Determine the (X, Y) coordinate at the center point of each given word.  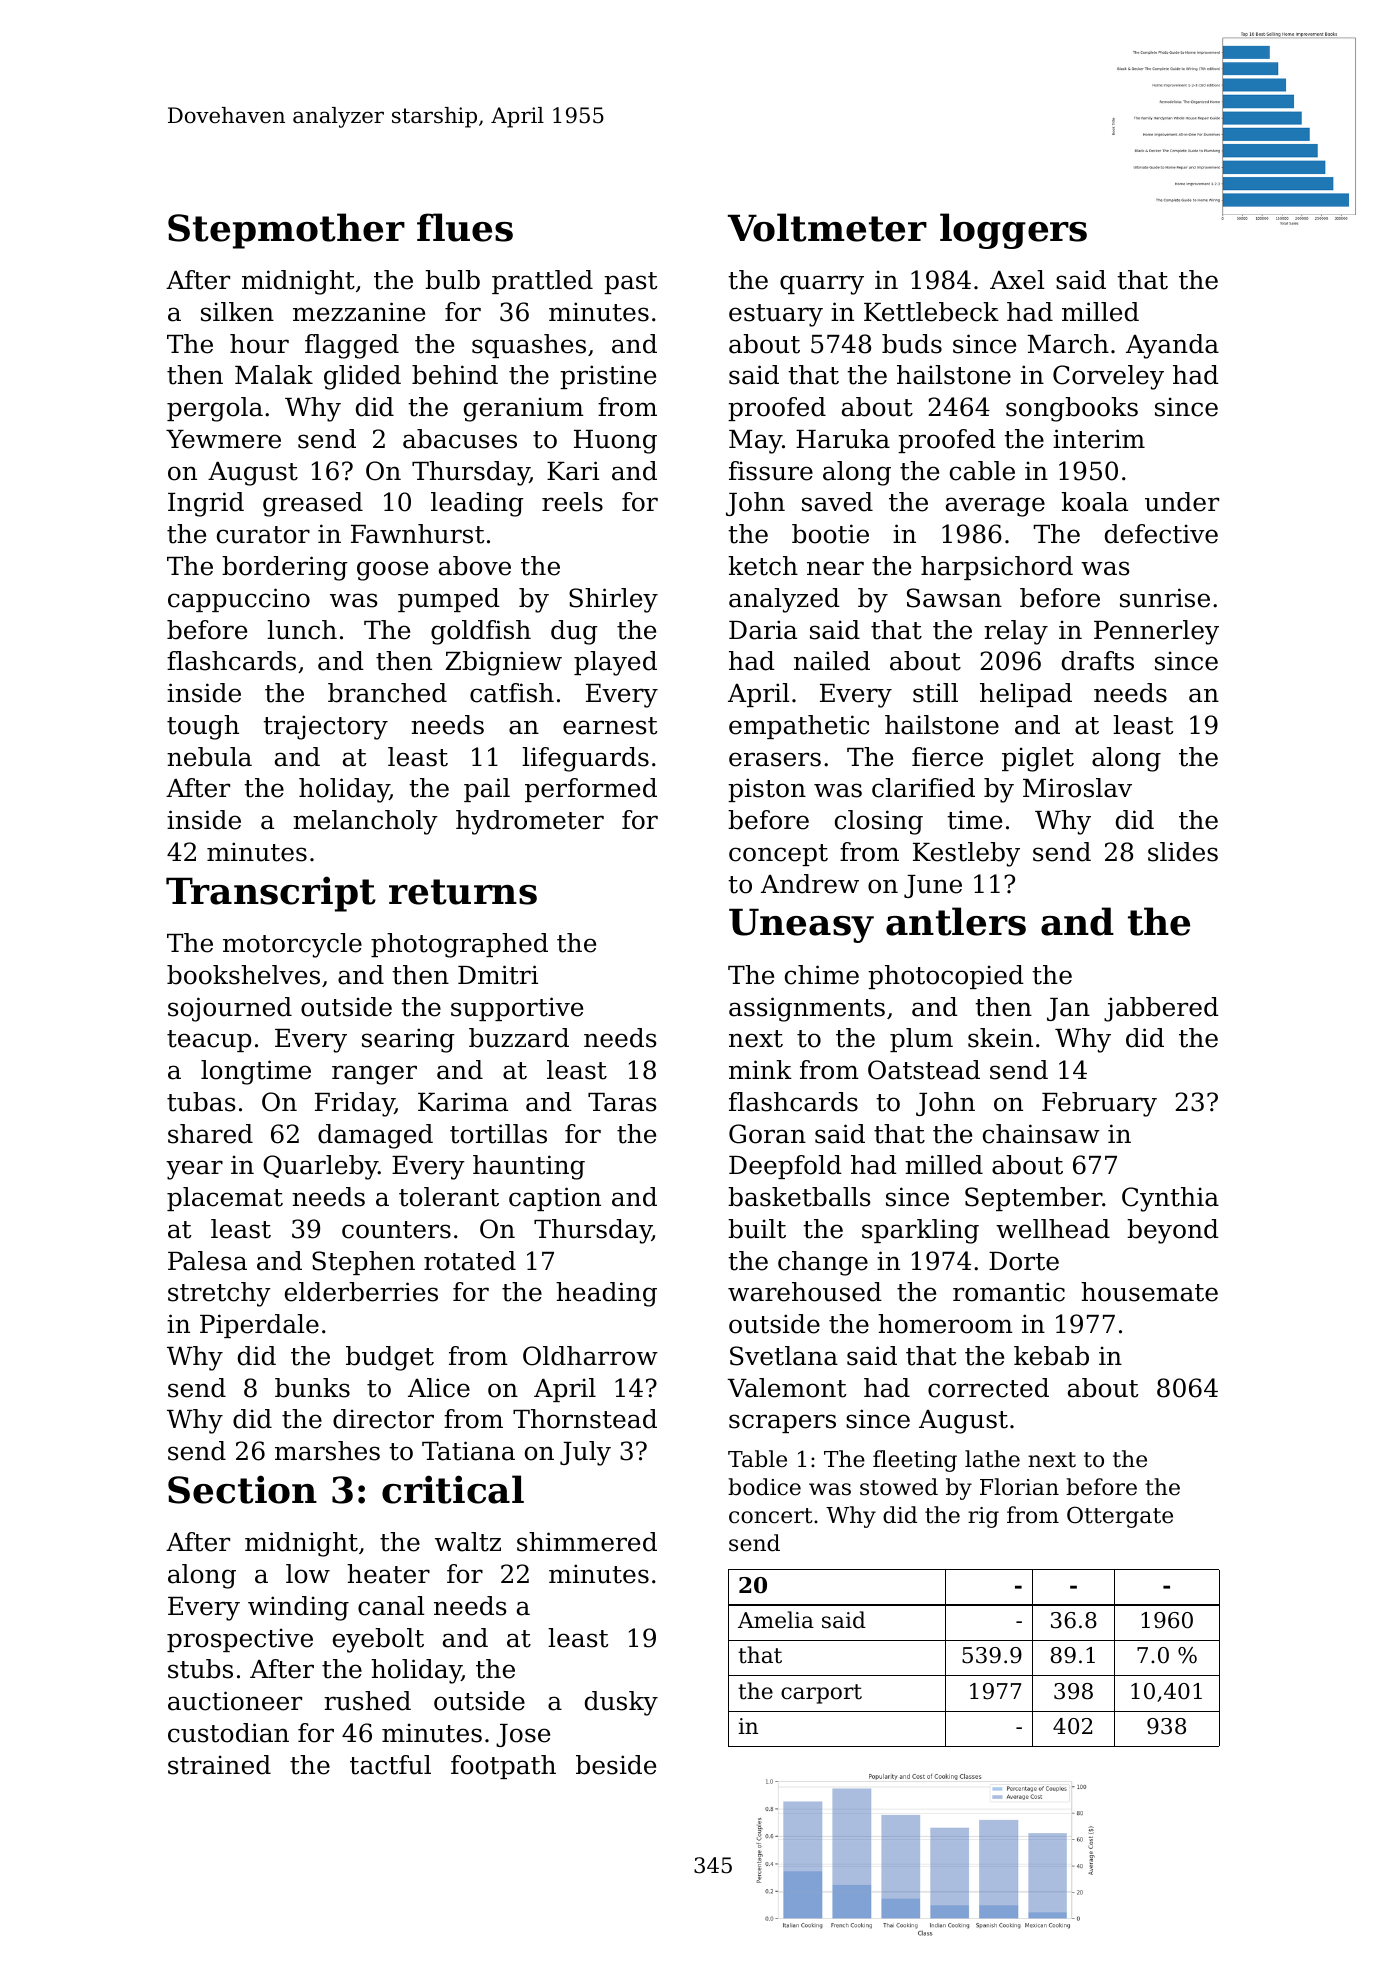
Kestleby (966, 854)
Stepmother (286, 231)
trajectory (325, 727)
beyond (1173, 1231)
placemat (225, 1199)
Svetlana (784, 1356)
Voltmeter (827, 227)
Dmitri (498, 975)
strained (219, 1765)
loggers (1013, 231)
